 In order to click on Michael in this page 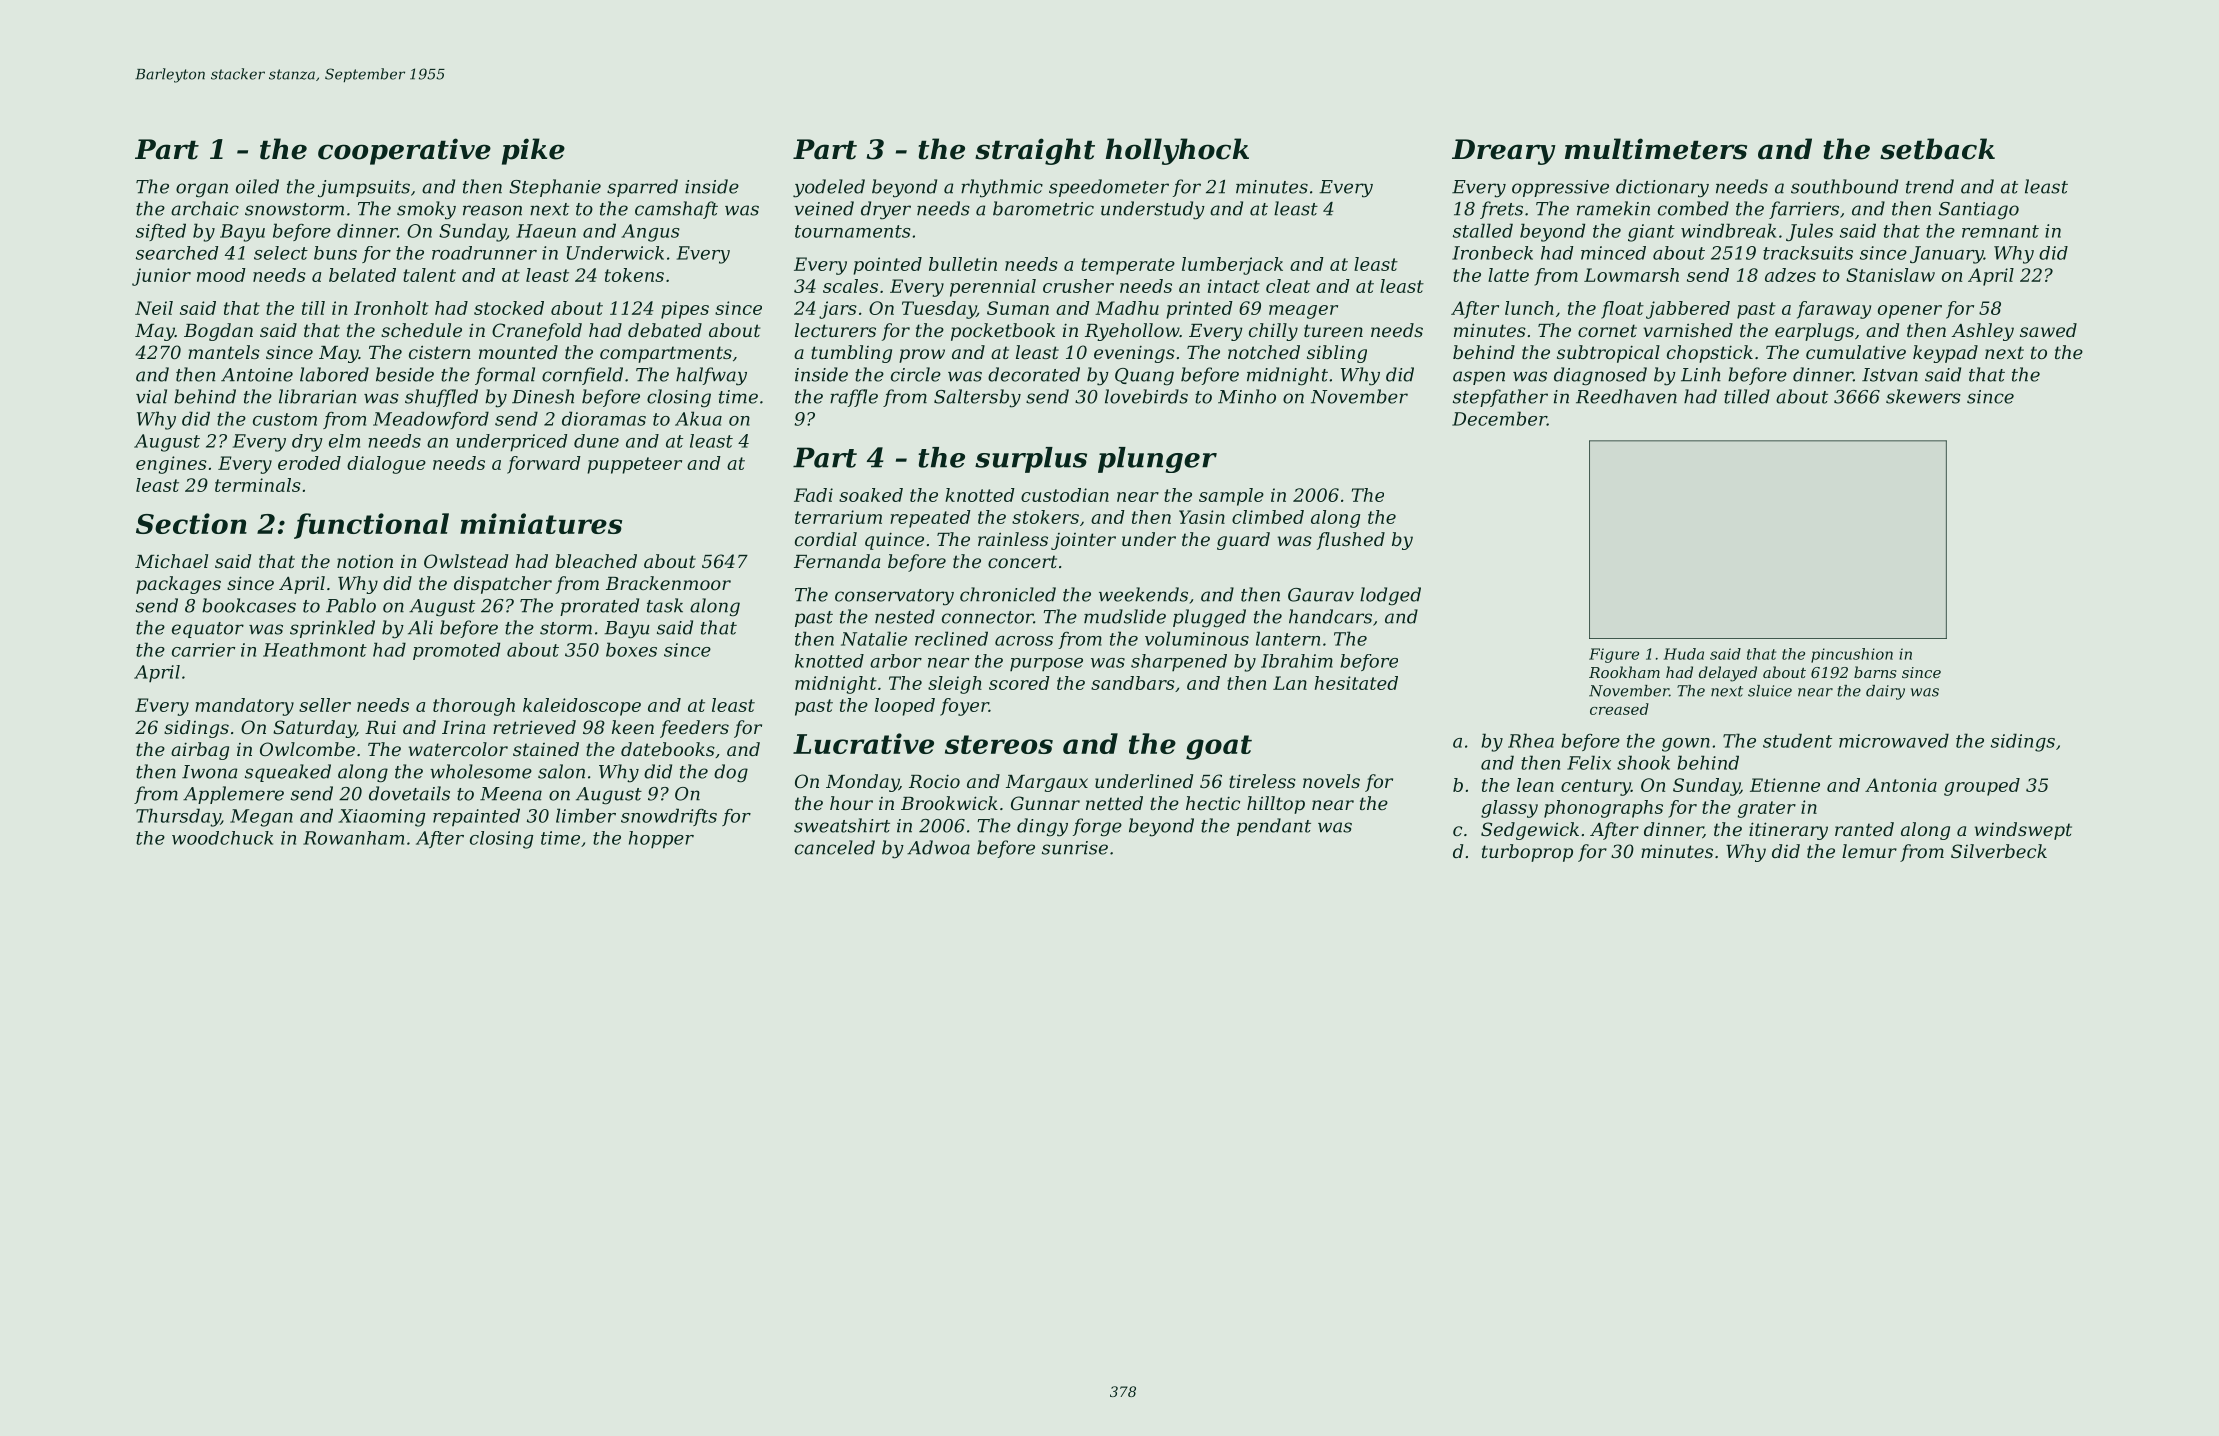, I will do `click(171, 561)`.
